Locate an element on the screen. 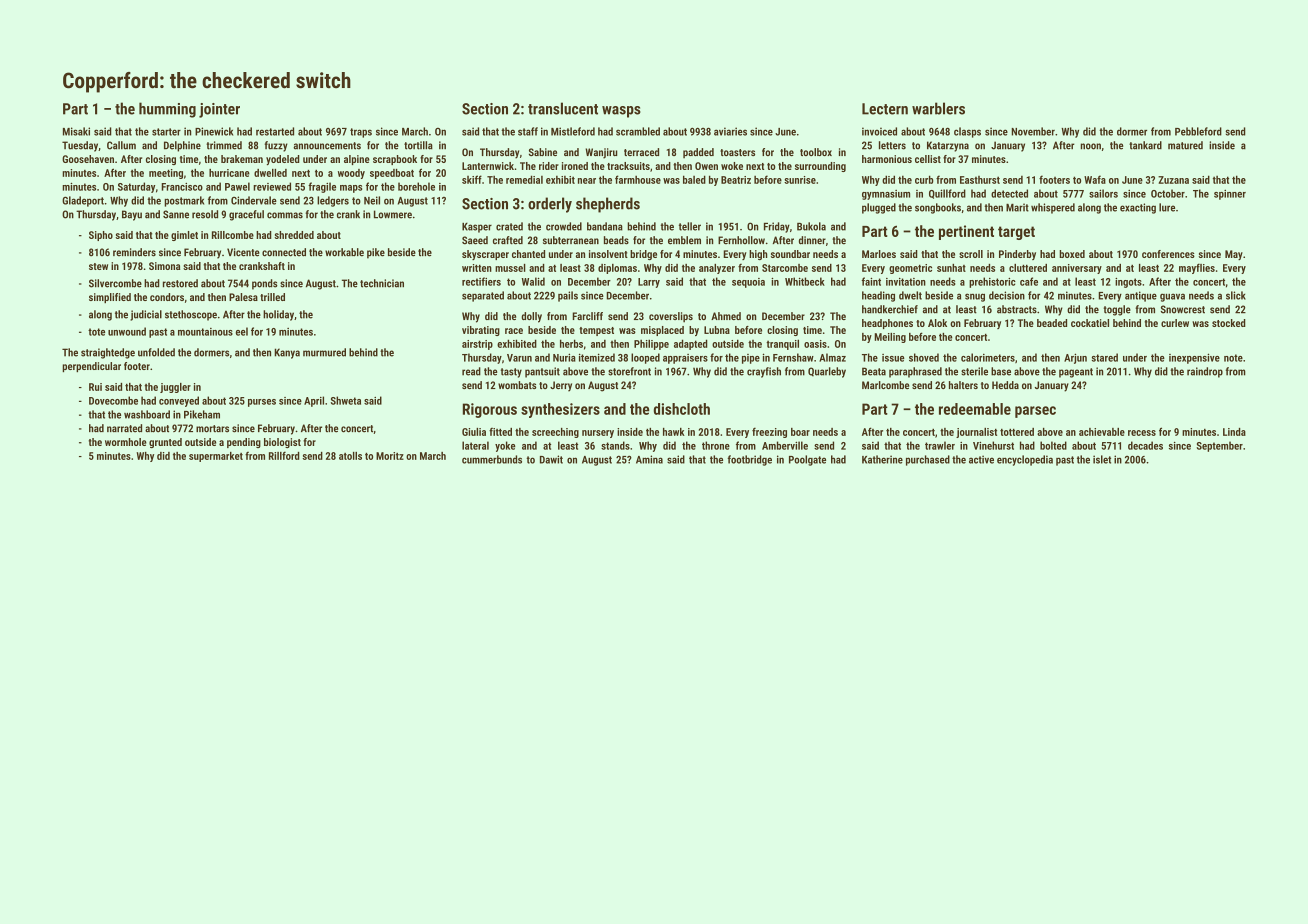  coverslips is located at coordinates (671, 317).
